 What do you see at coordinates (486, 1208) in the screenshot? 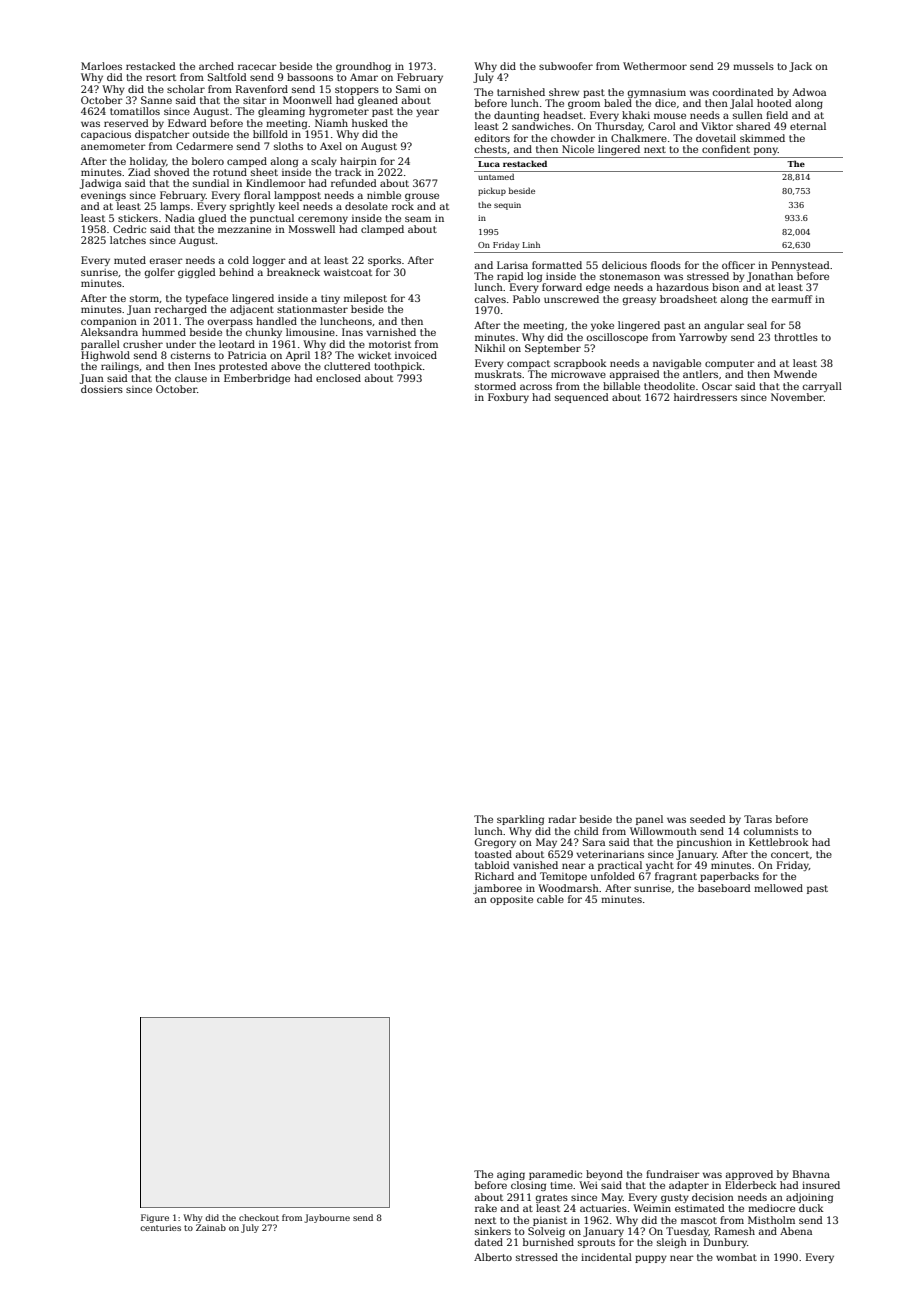
I see `rake` at bounding box center [486, 1208].
